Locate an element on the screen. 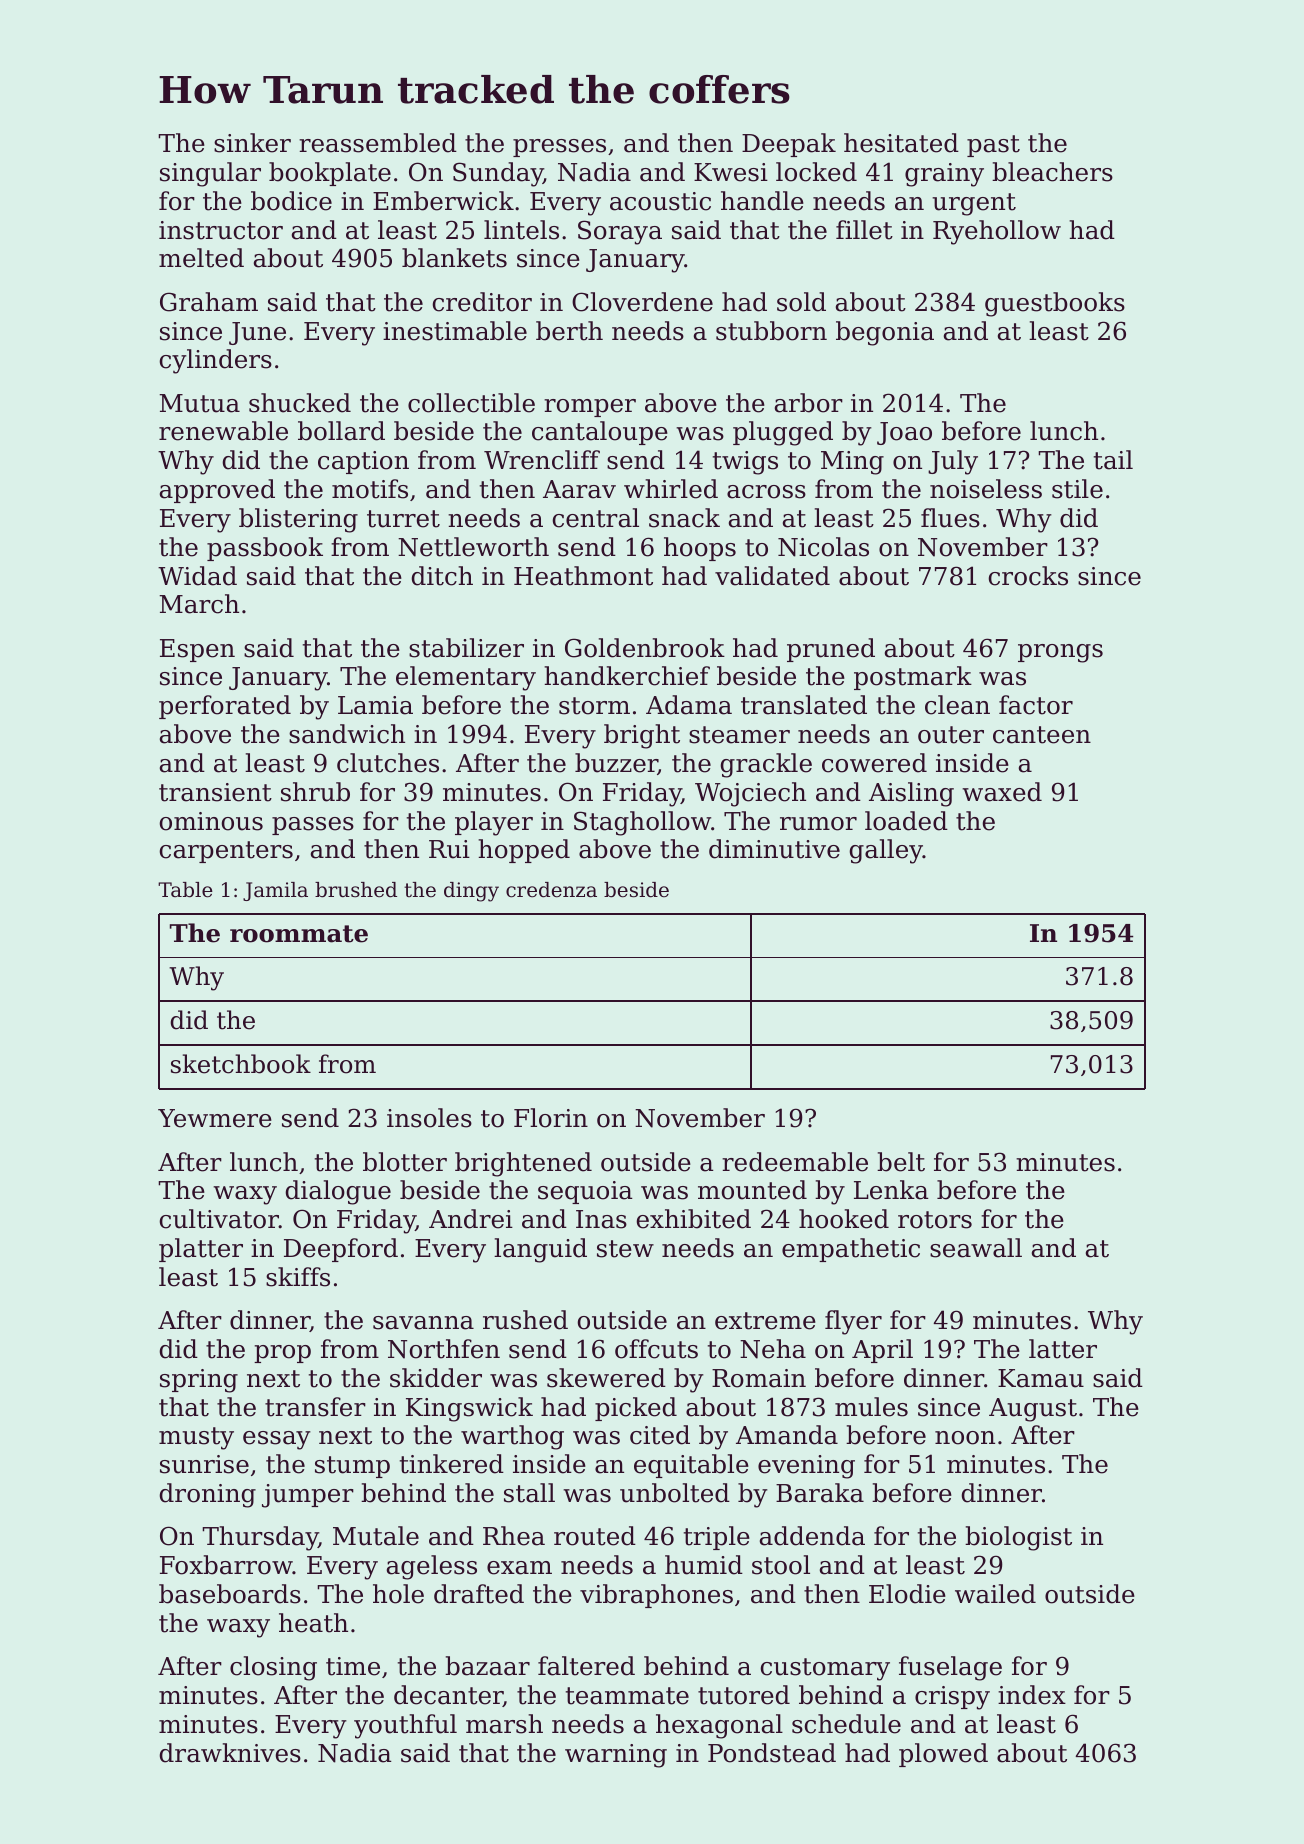 The image size is (1304, 1844). credenza is located at coordinates (551, 890).
